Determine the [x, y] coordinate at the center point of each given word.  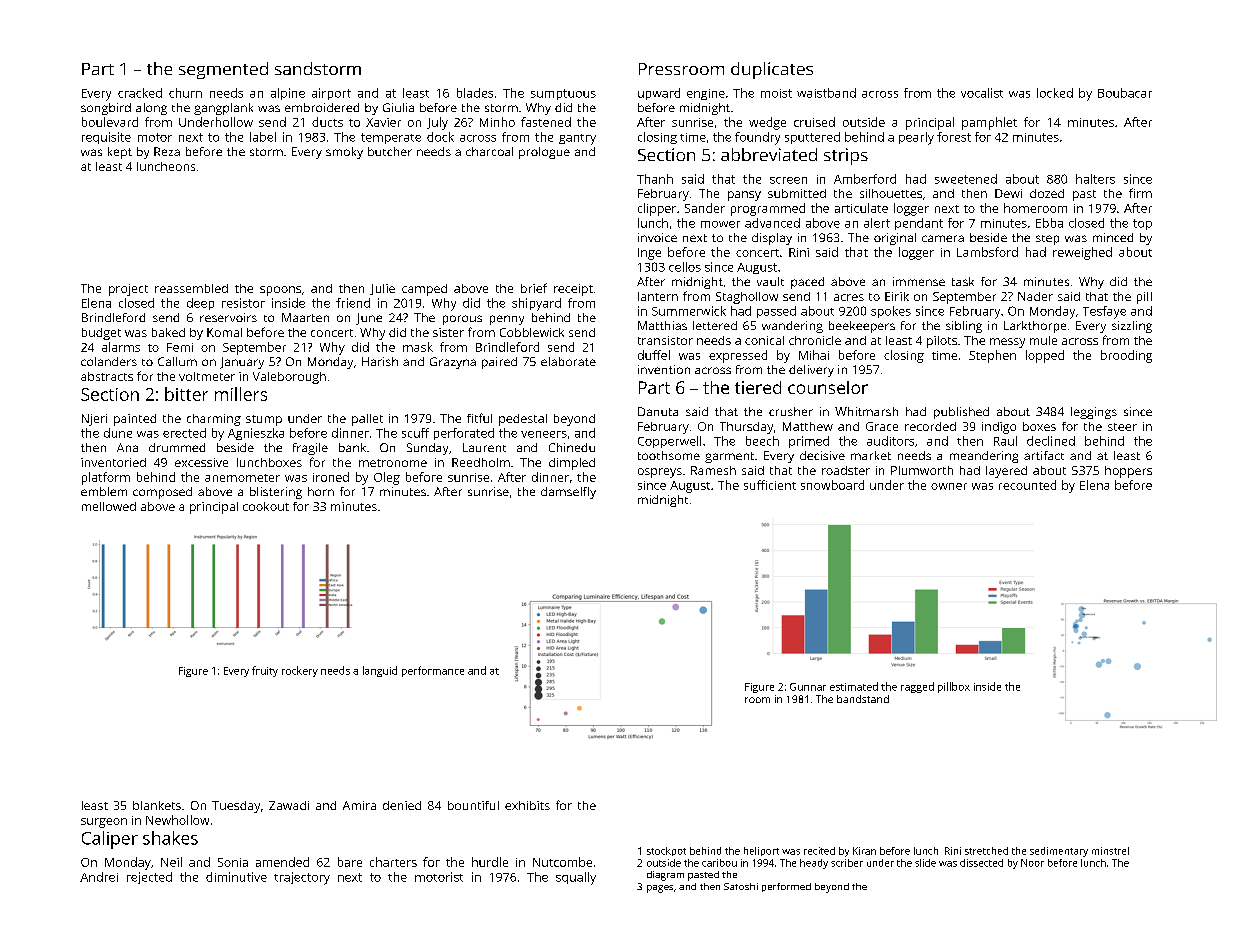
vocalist [982, 93]
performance [433, 671]
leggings [1094, 413]
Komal [224, 332]
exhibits [527, 805]
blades [475, 93]
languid [380, 671]
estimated [854, 686]
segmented [223, 70]
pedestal [523, 420]
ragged [917, 687]
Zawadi [289, 805]
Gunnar [808, 687]
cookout [266, 506]
